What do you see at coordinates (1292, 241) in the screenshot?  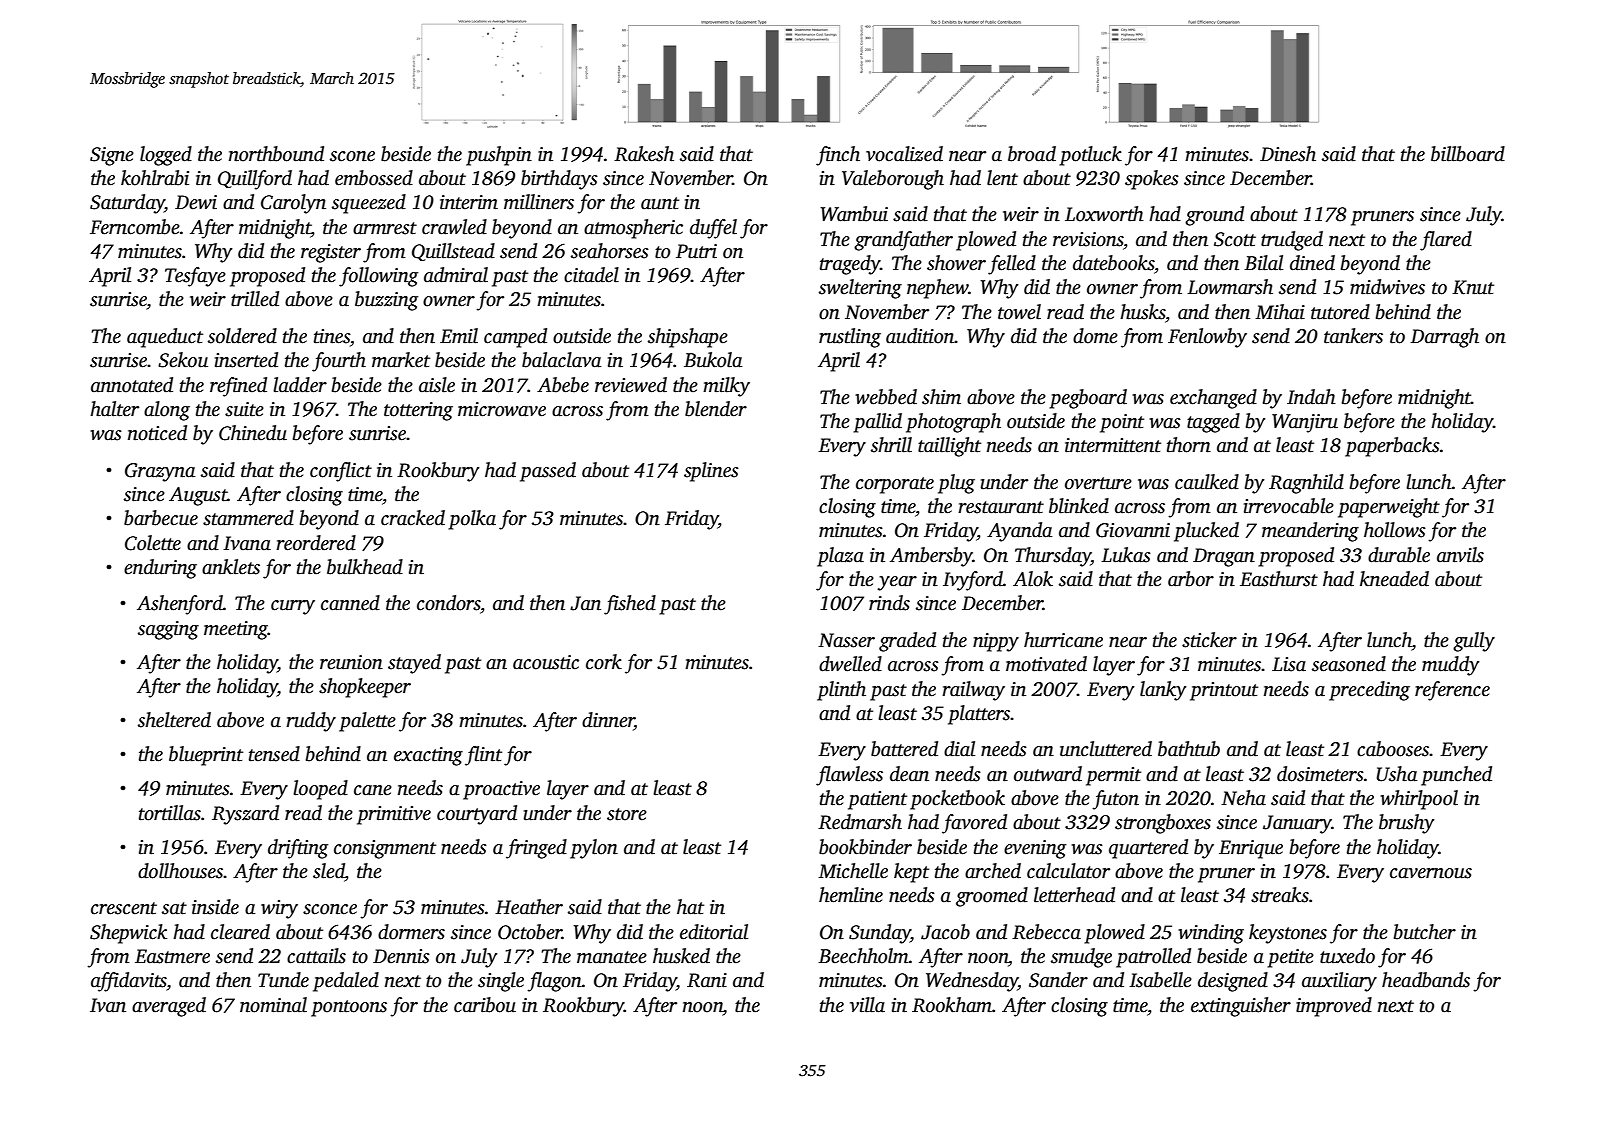 I see `trudged` at bounding box center [1292, 241].
